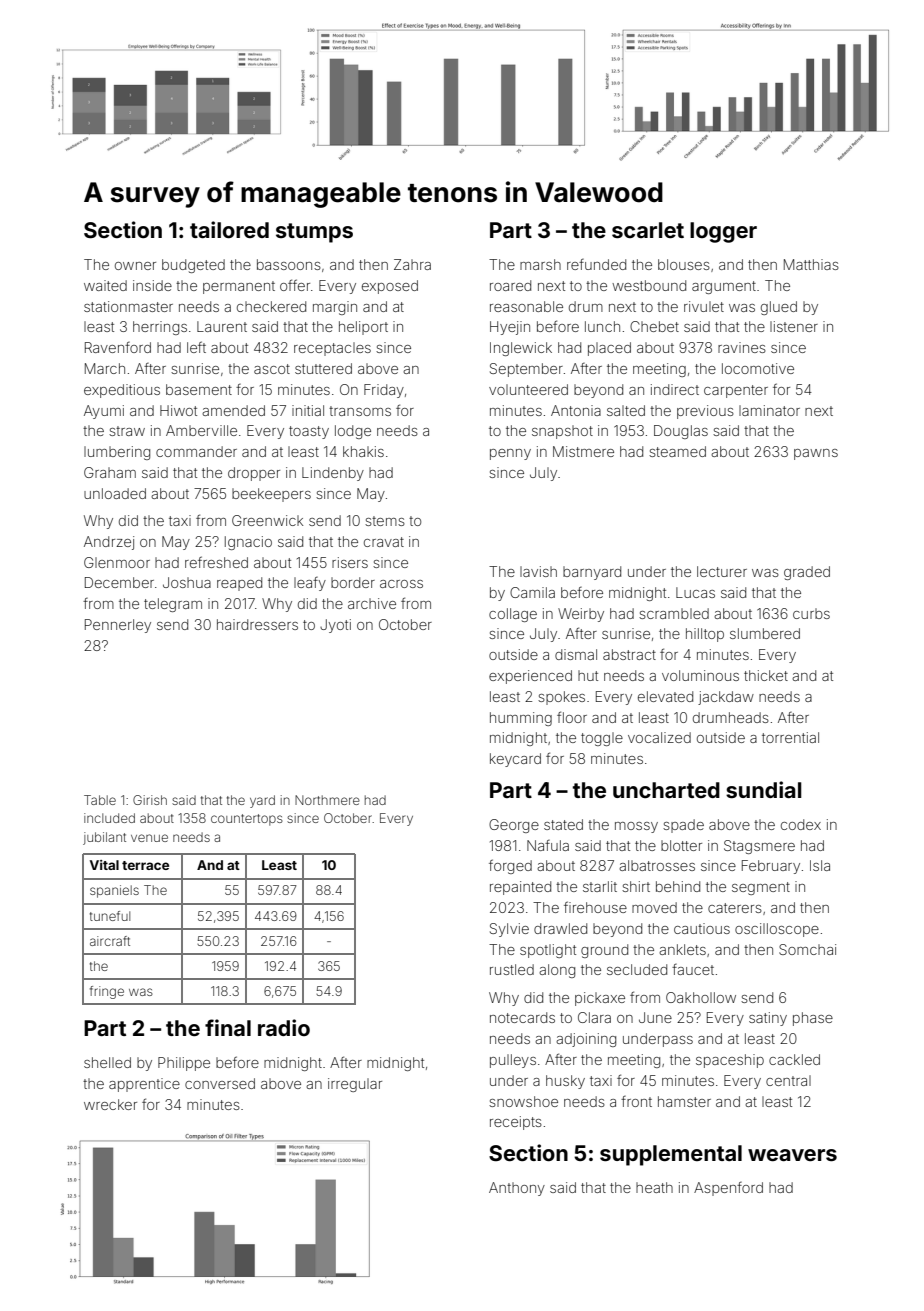 The image size is (924, 1311). What do you see at coordinates (517, 1189) in the image?
I see `Anthony` at bounding box center [517, 1189].
